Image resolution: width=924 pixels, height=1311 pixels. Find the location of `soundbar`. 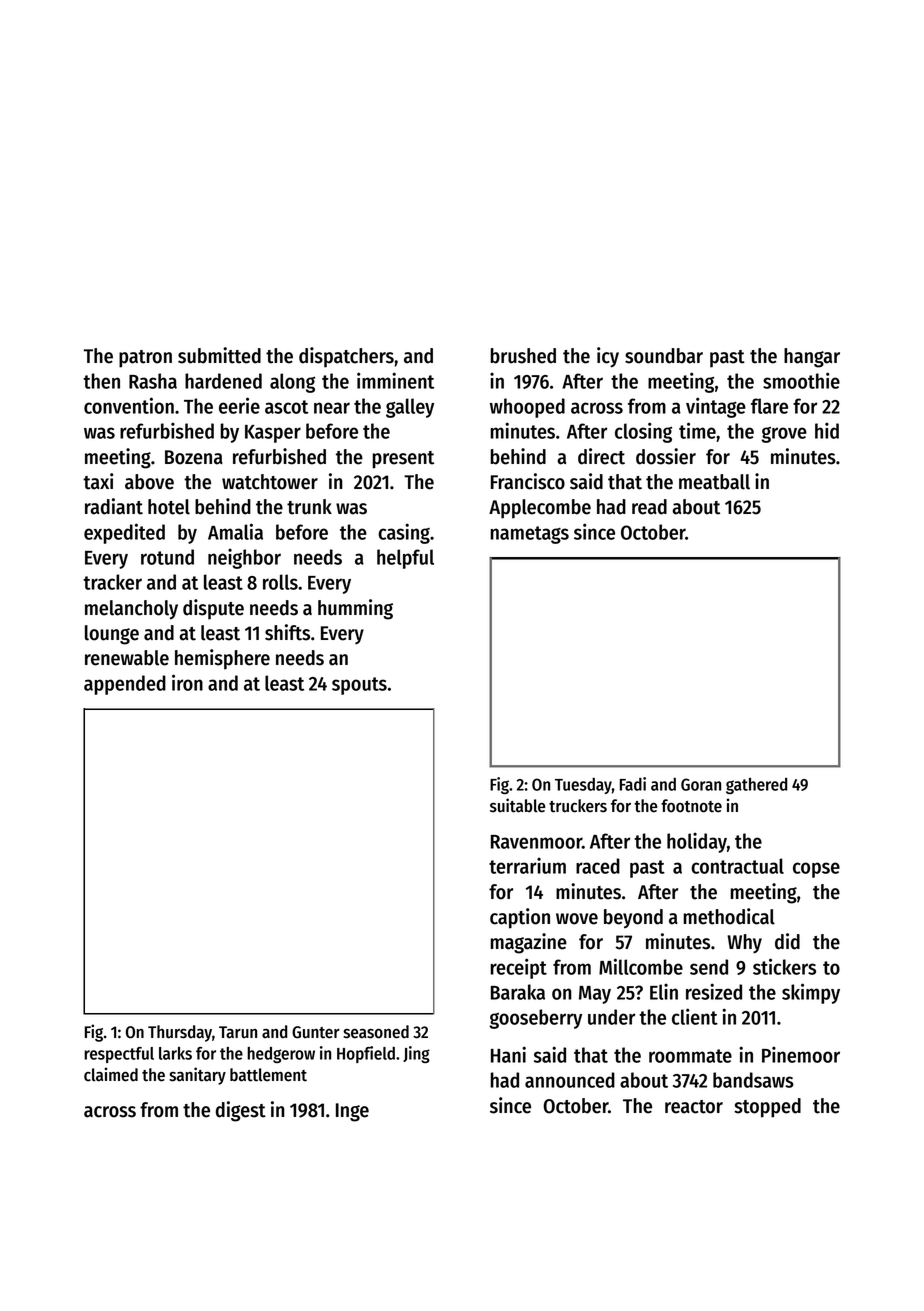

soundbar is located at coordinates (664, 356).
